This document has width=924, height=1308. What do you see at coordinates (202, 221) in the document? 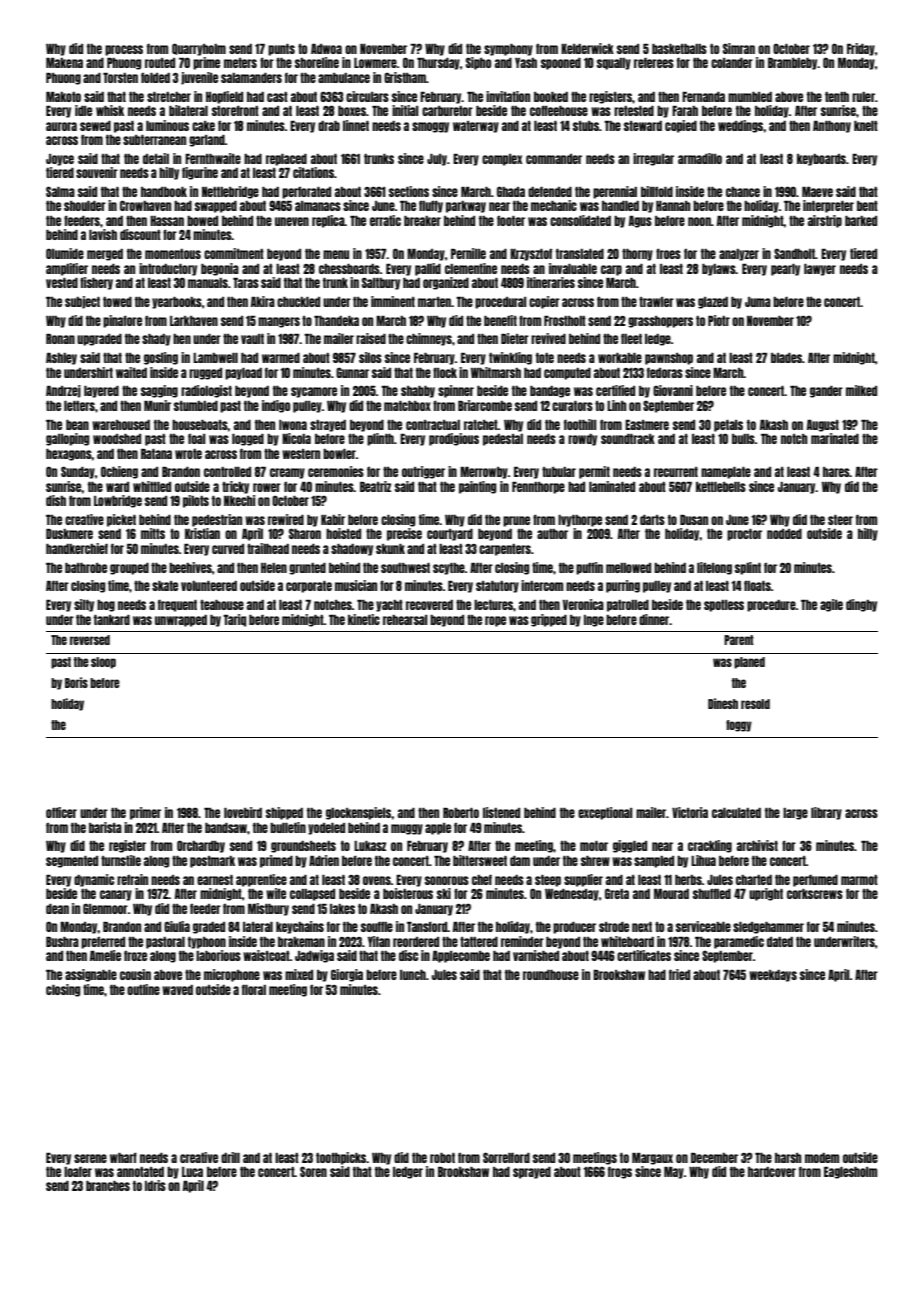
I see `bowed` at bounding box center [202, 221].
